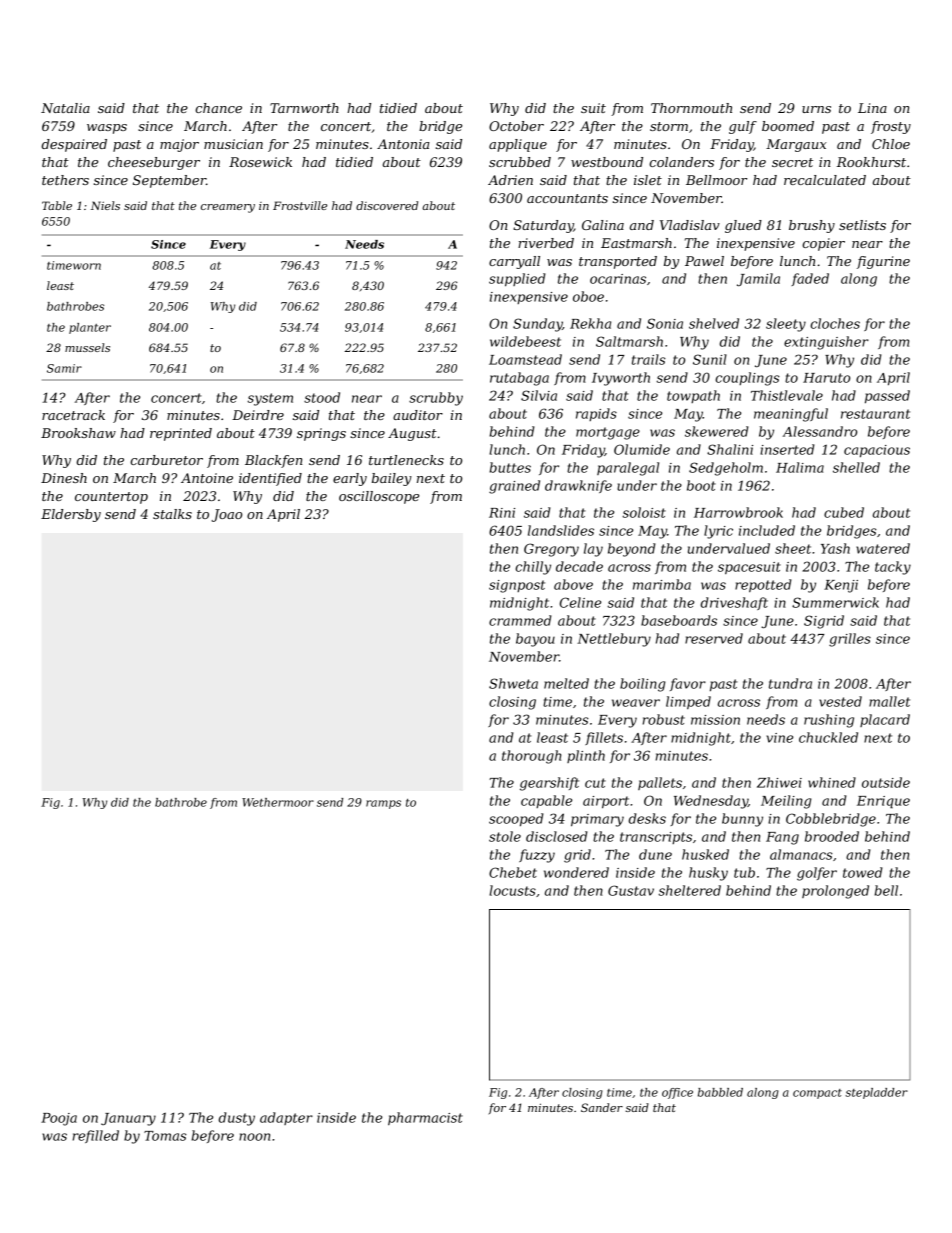  Describe the element at coordinates (128, 1119) in the image. I see `January` at that location.
